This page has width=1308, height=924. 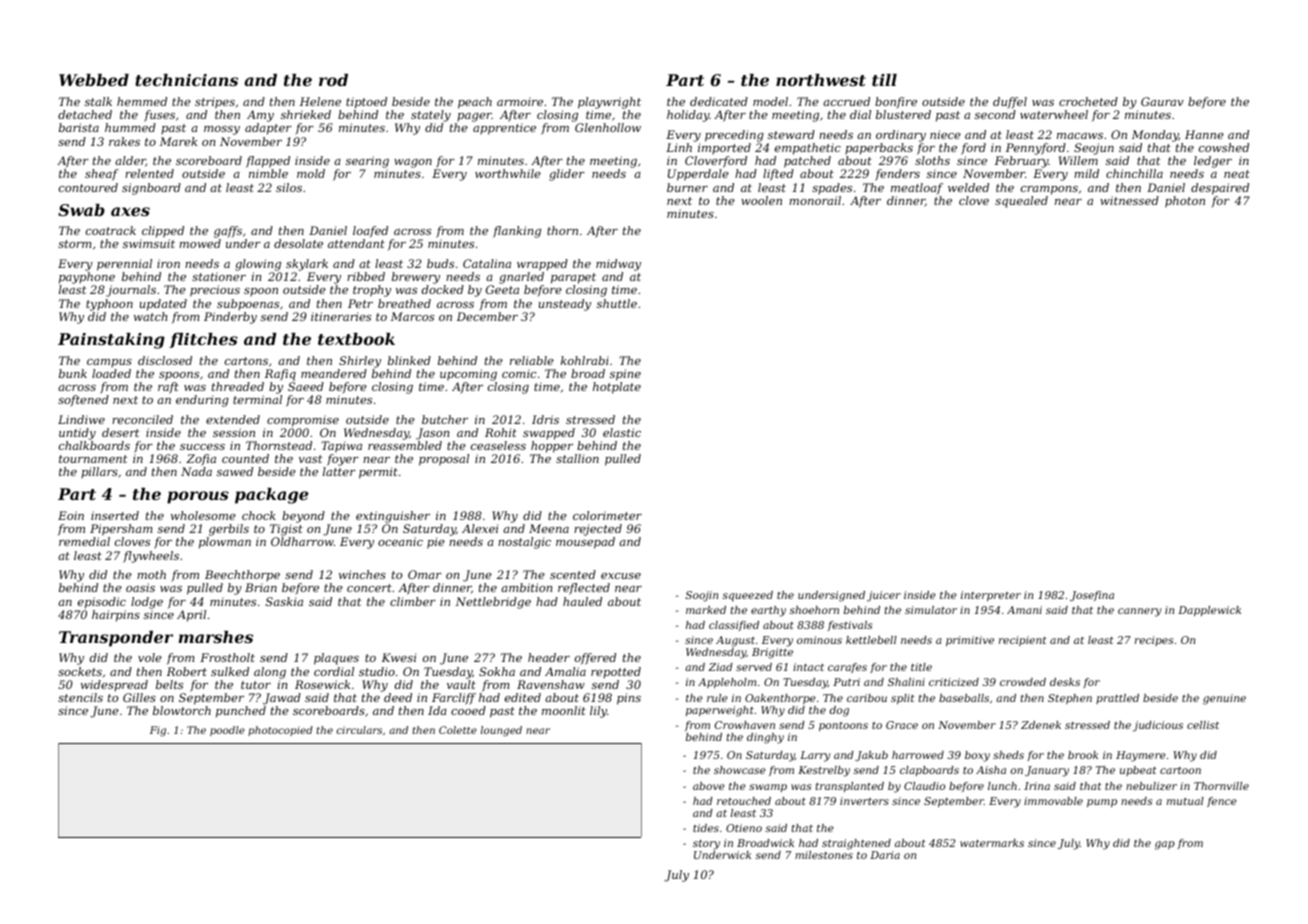 What do you see at coordinates (1092, 596) in the page?
I see `Josefina` at bounding box center [1092, 596].
